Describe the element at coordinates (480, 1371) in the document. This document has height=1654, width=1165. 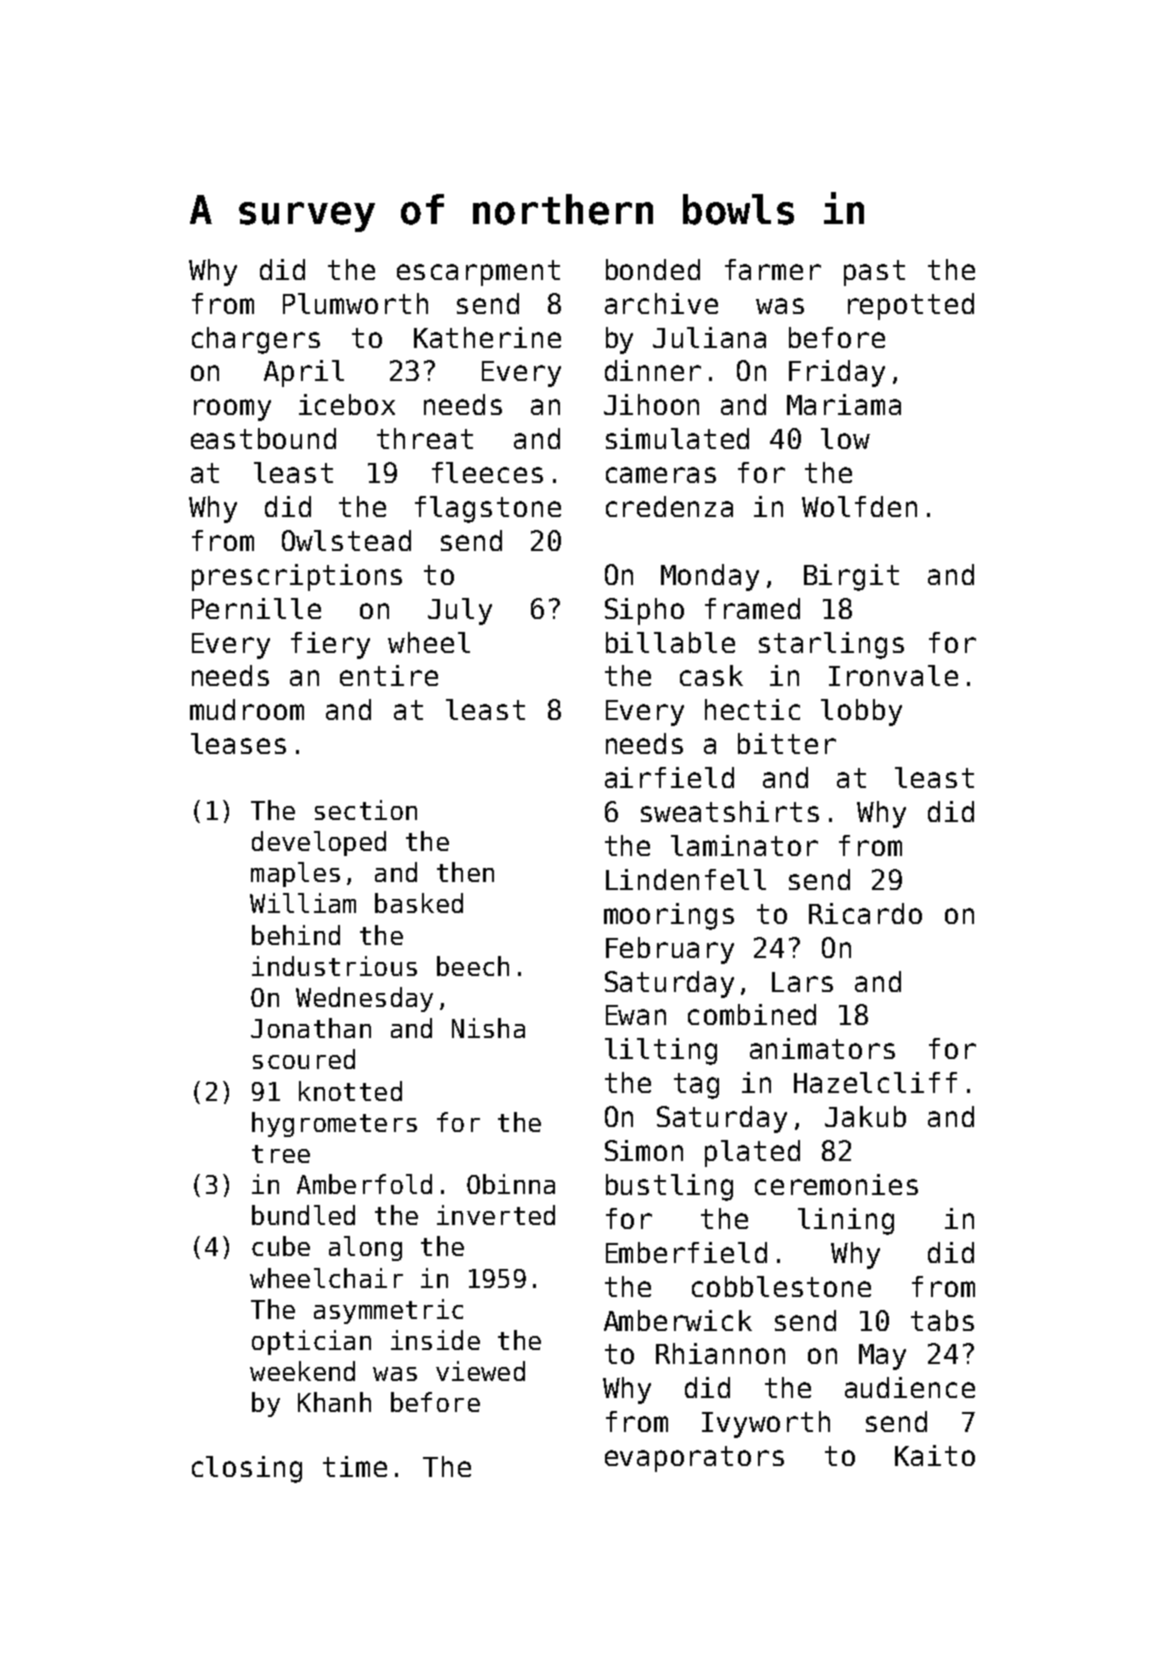
I see `viewed` at that location.
